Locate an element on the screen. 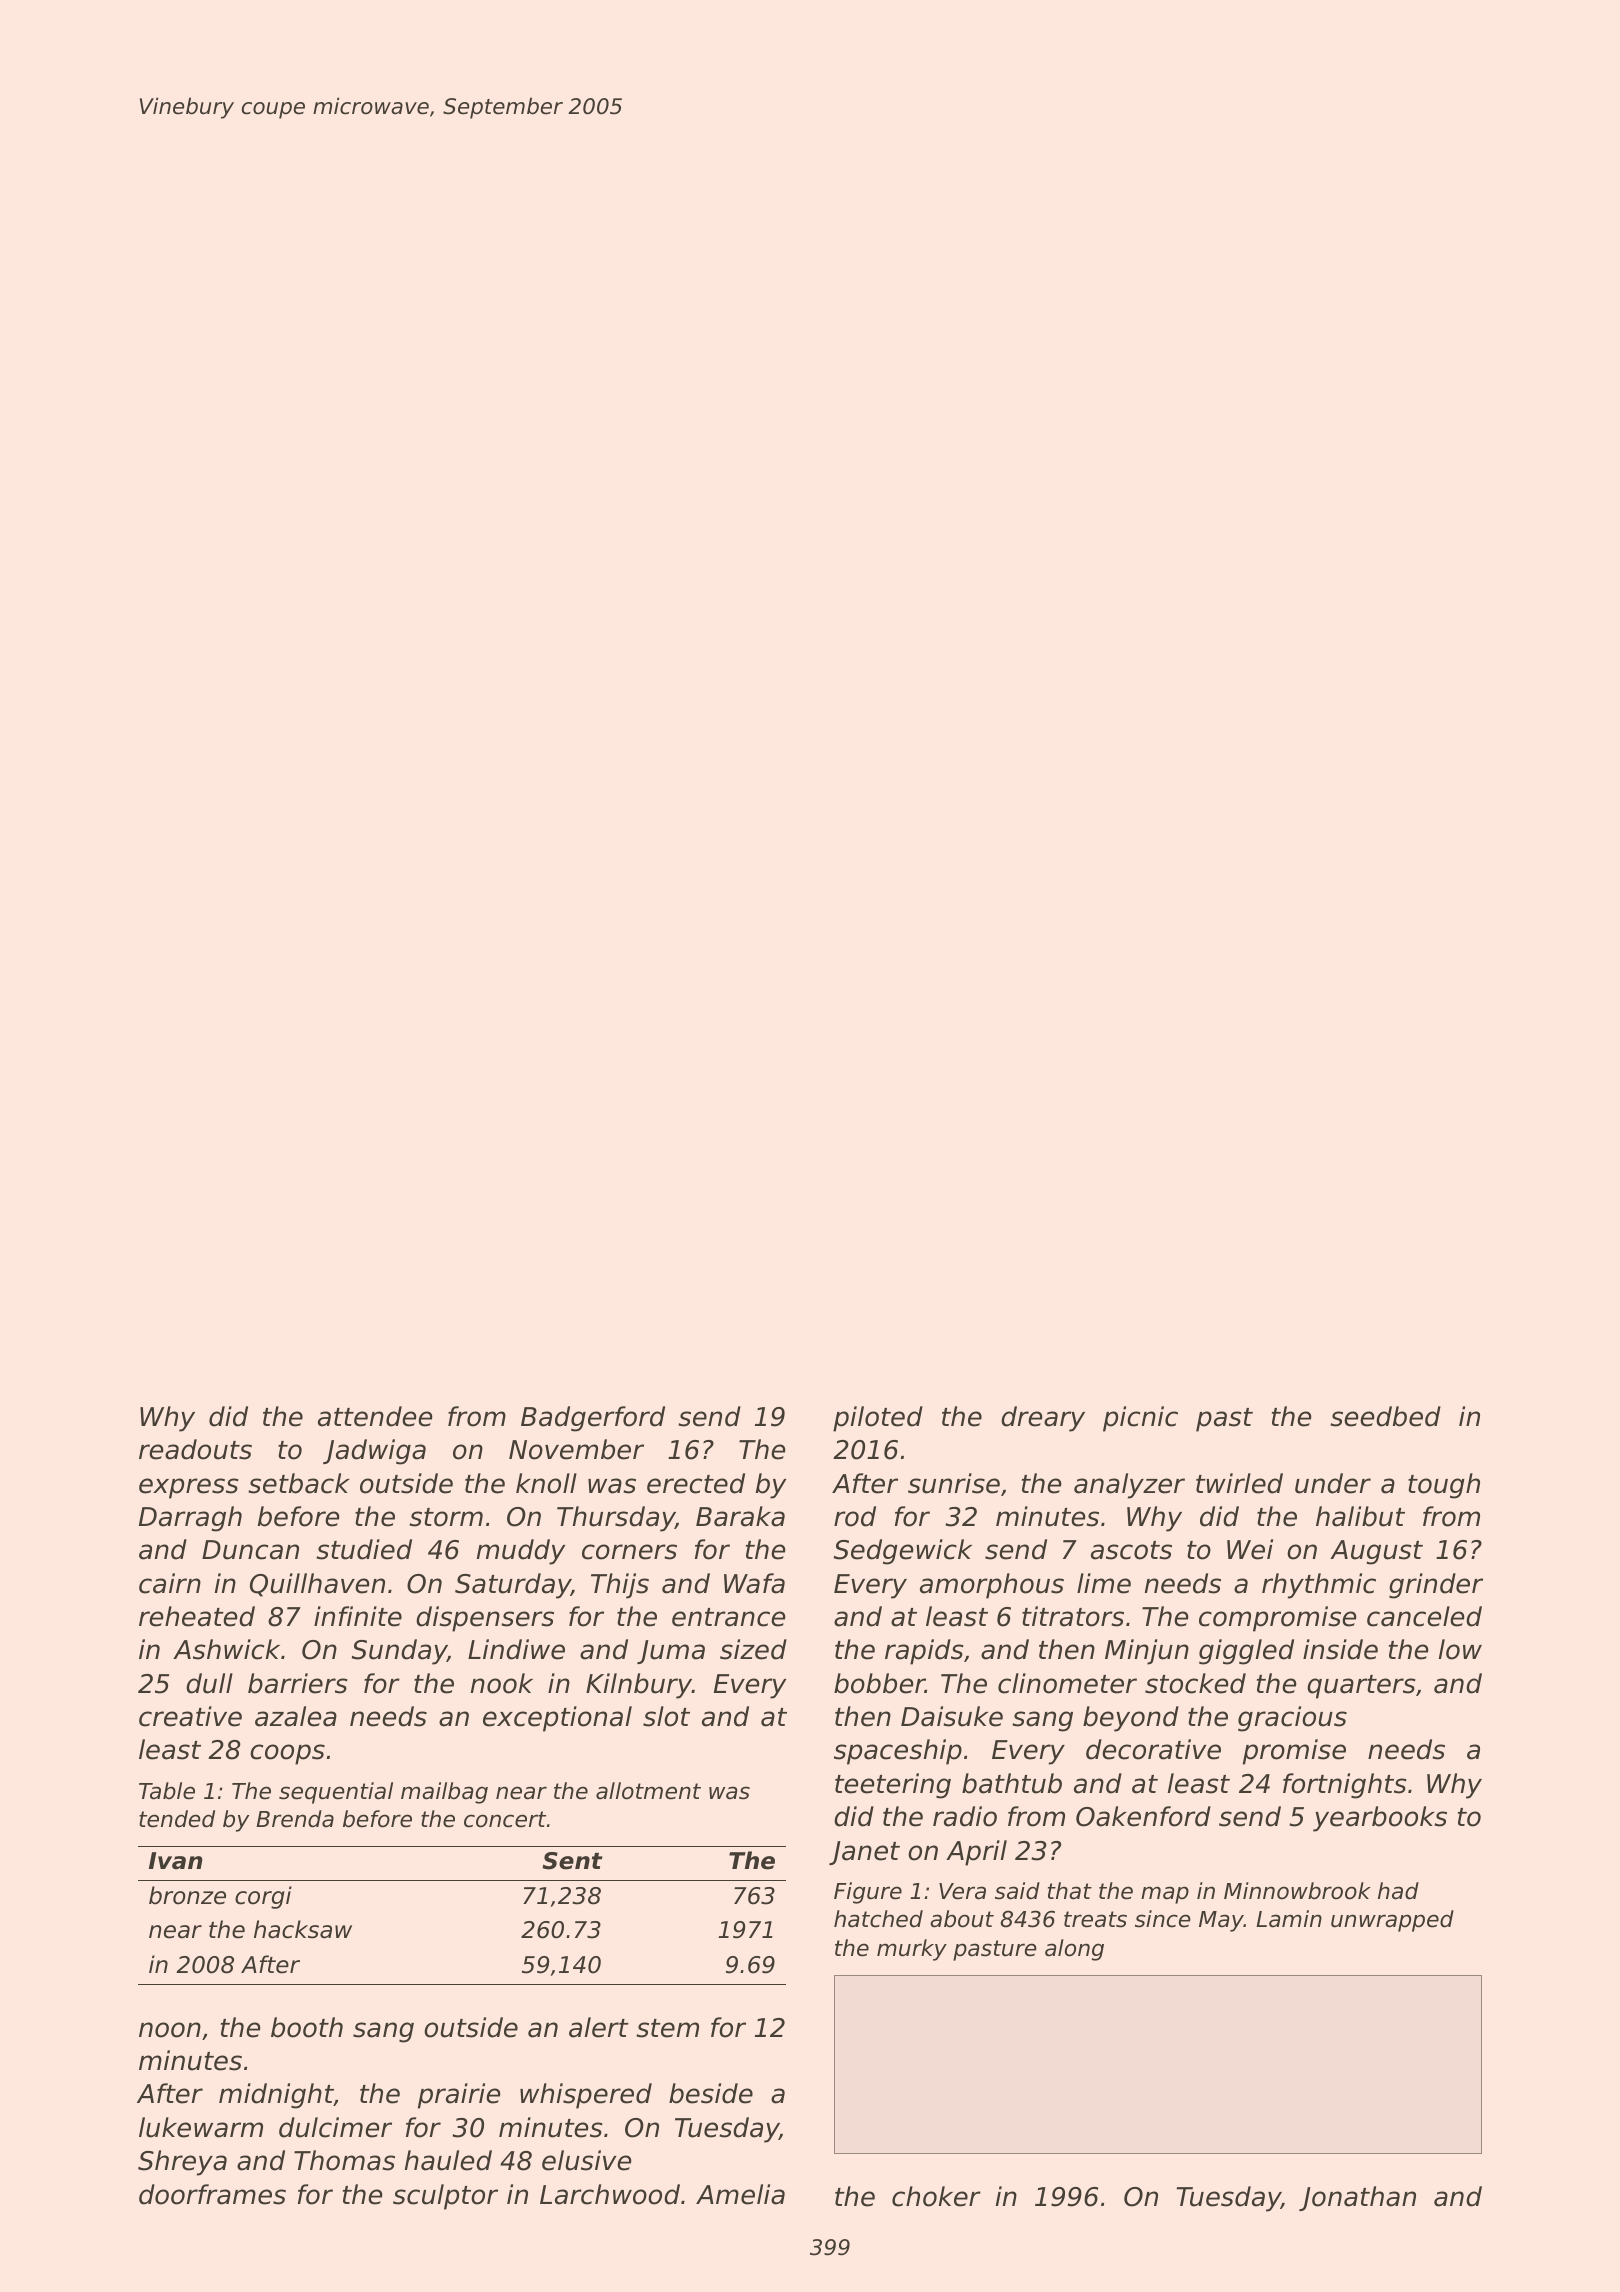  hauled is located at coordinates (448, 2160).
